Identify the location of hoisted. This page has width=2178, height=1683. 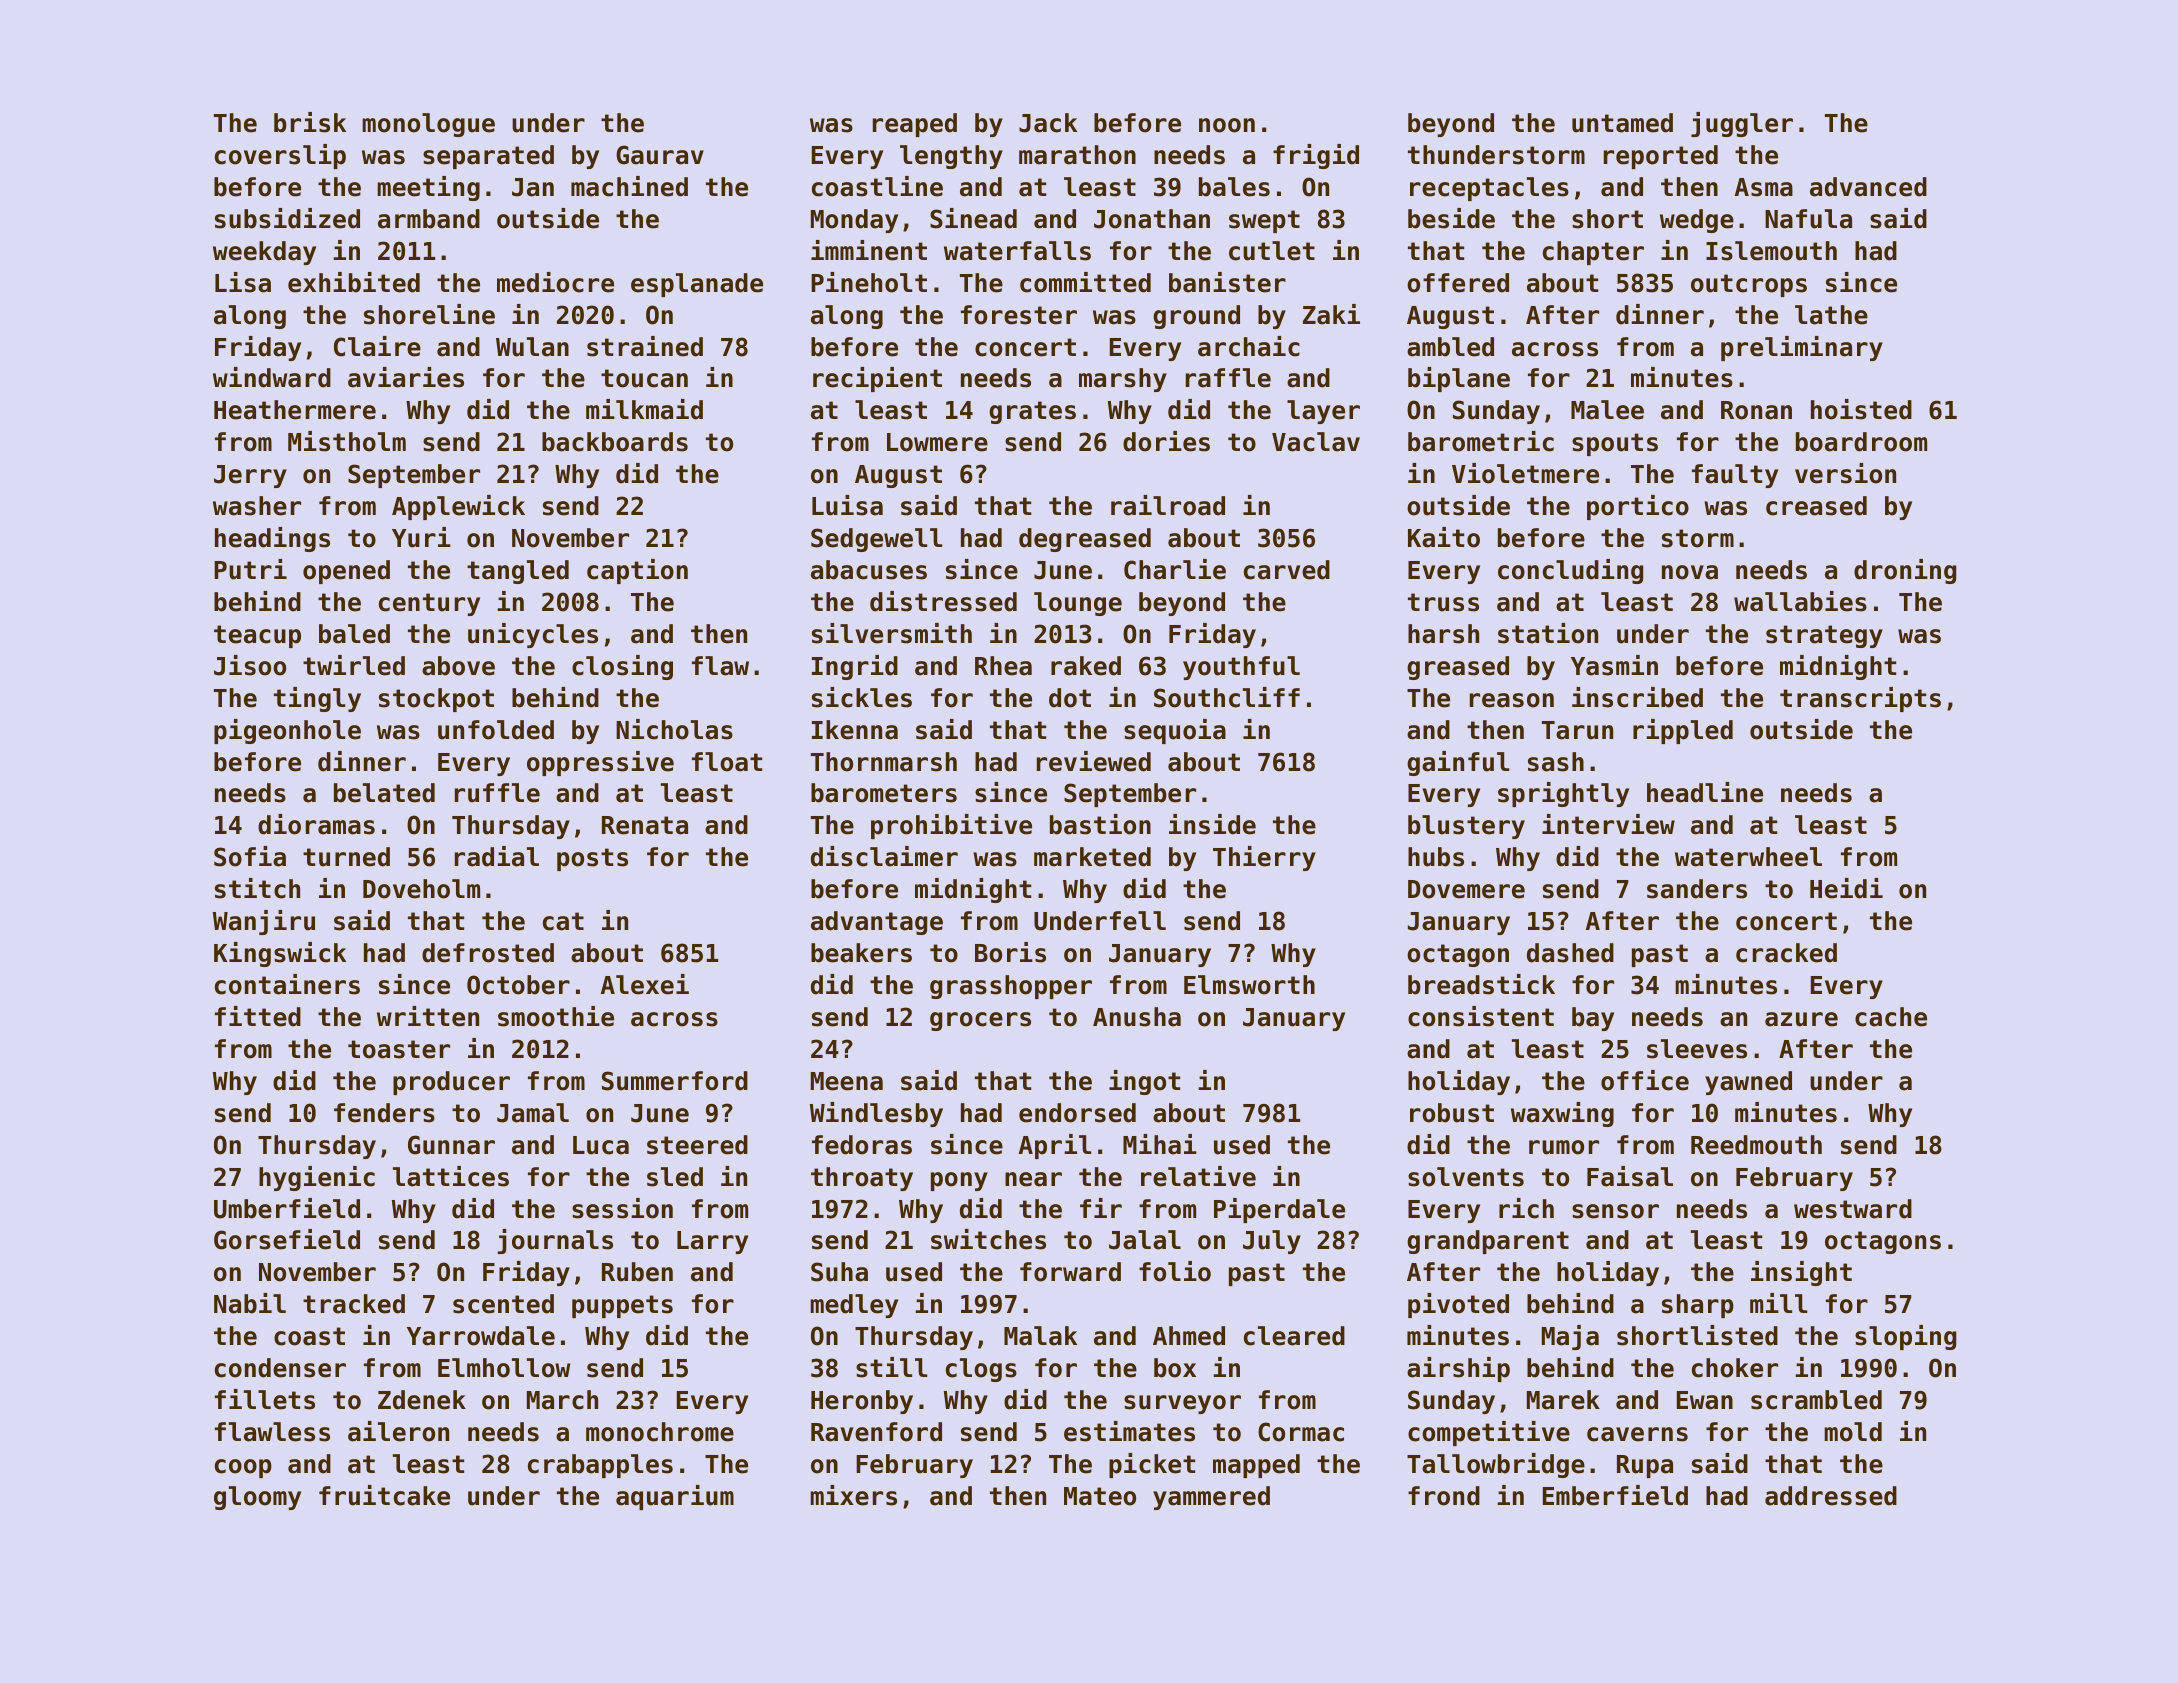
(1861, 409).
